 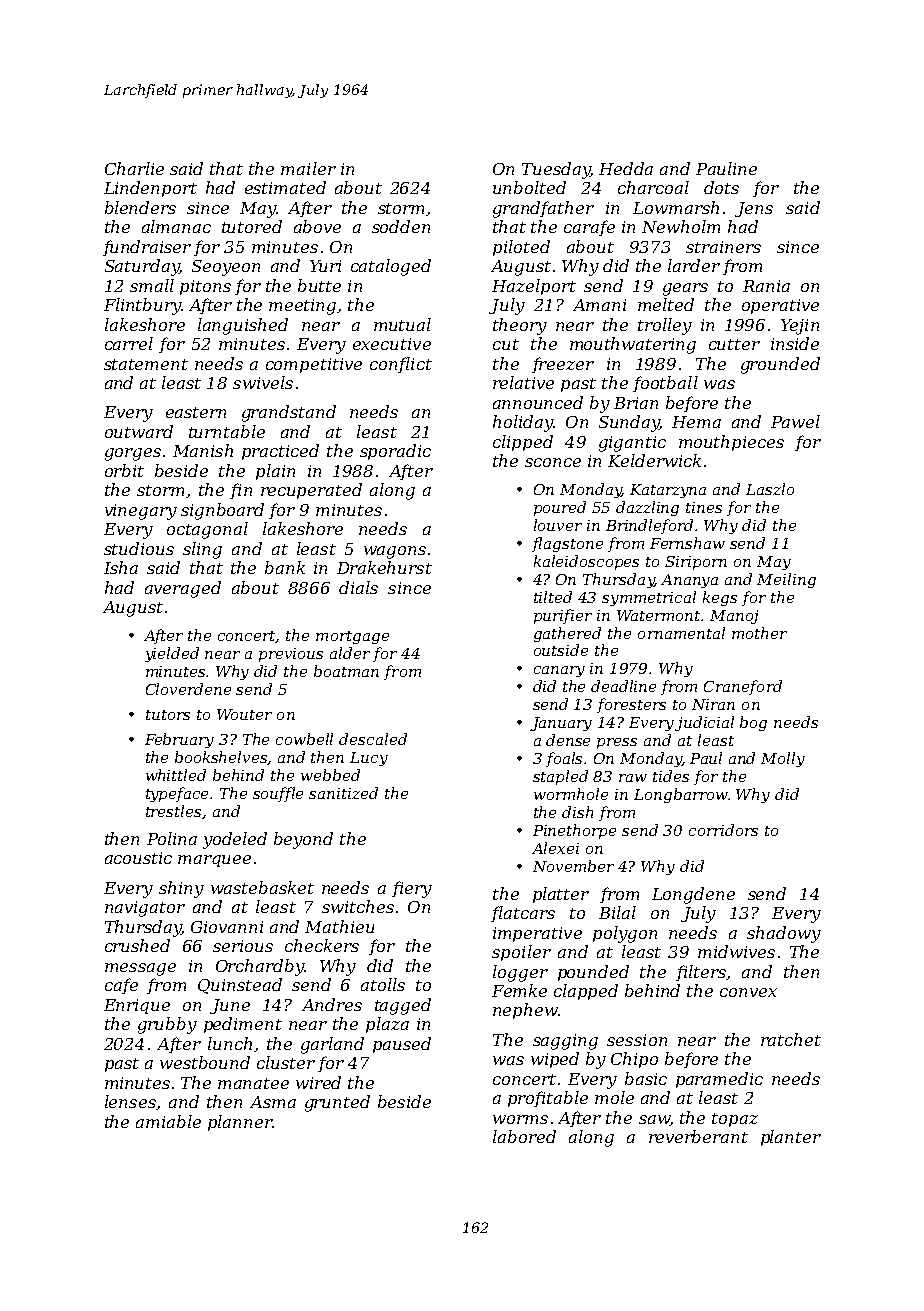 I want to click on labored, so click(x=524, y=1136).
